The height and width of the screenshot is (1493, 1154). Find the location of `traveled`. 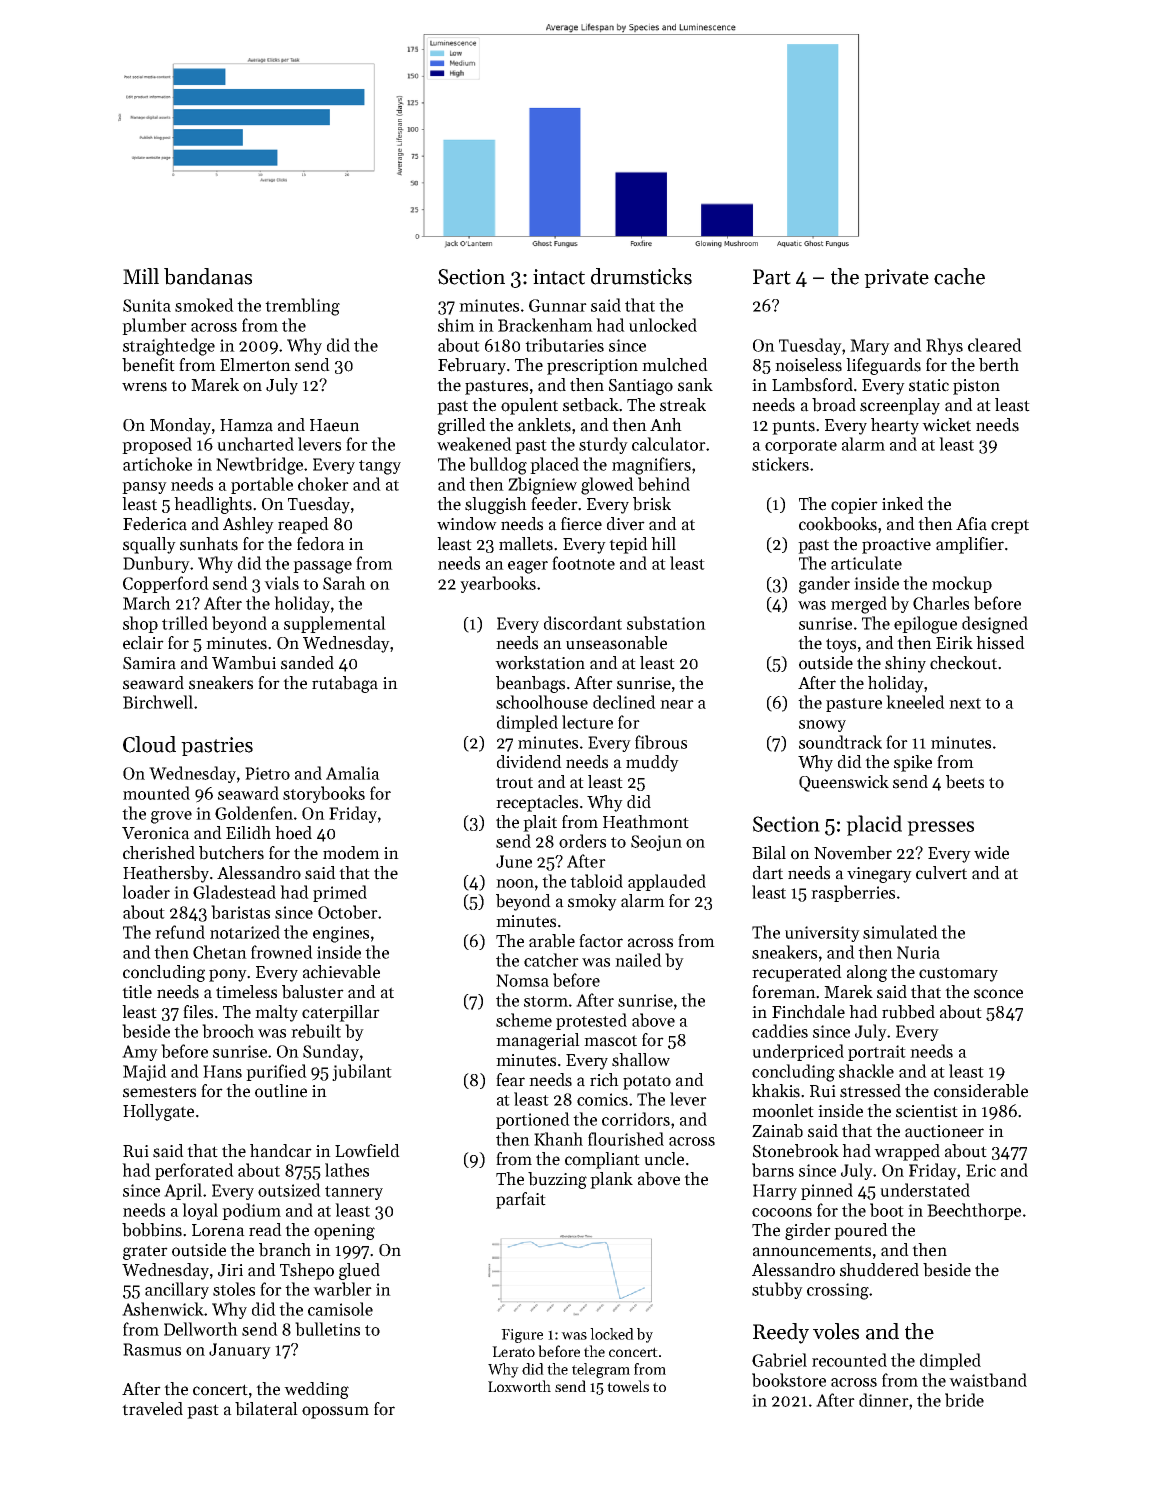

traveled is located at coordinates (152, 1409).
